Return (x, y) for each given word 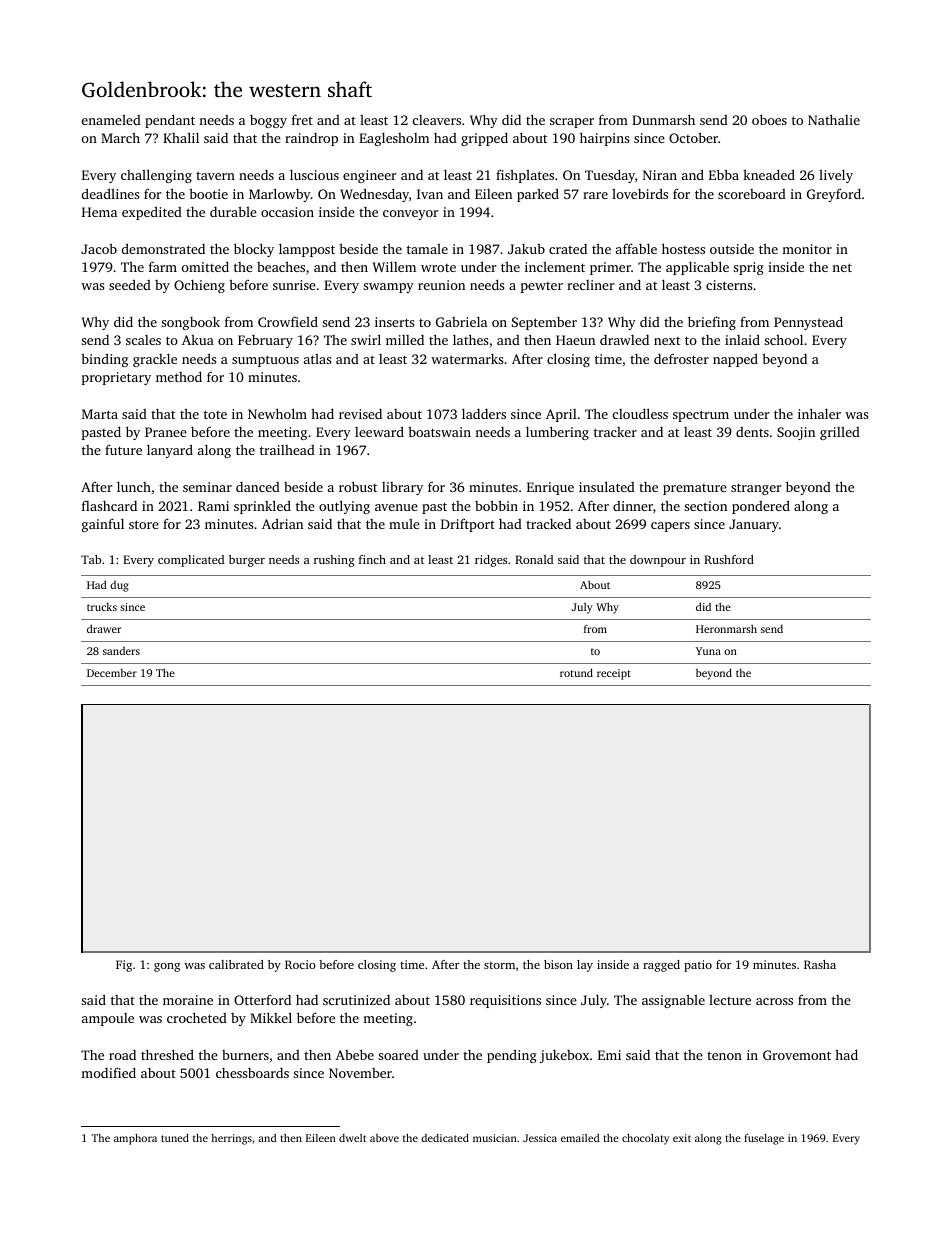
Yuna (708, 651)
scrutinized (356, 1000)
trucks (102, 606)
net (842, 267)
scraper (572, 123)
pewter (542, 287)
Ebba (724, 174)
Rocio (300, 964)
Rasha (820, 964)
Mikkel (271, 1017)
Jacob (99, 248)
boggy (268, 121)
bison (558, 964)
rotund (576, 672)
